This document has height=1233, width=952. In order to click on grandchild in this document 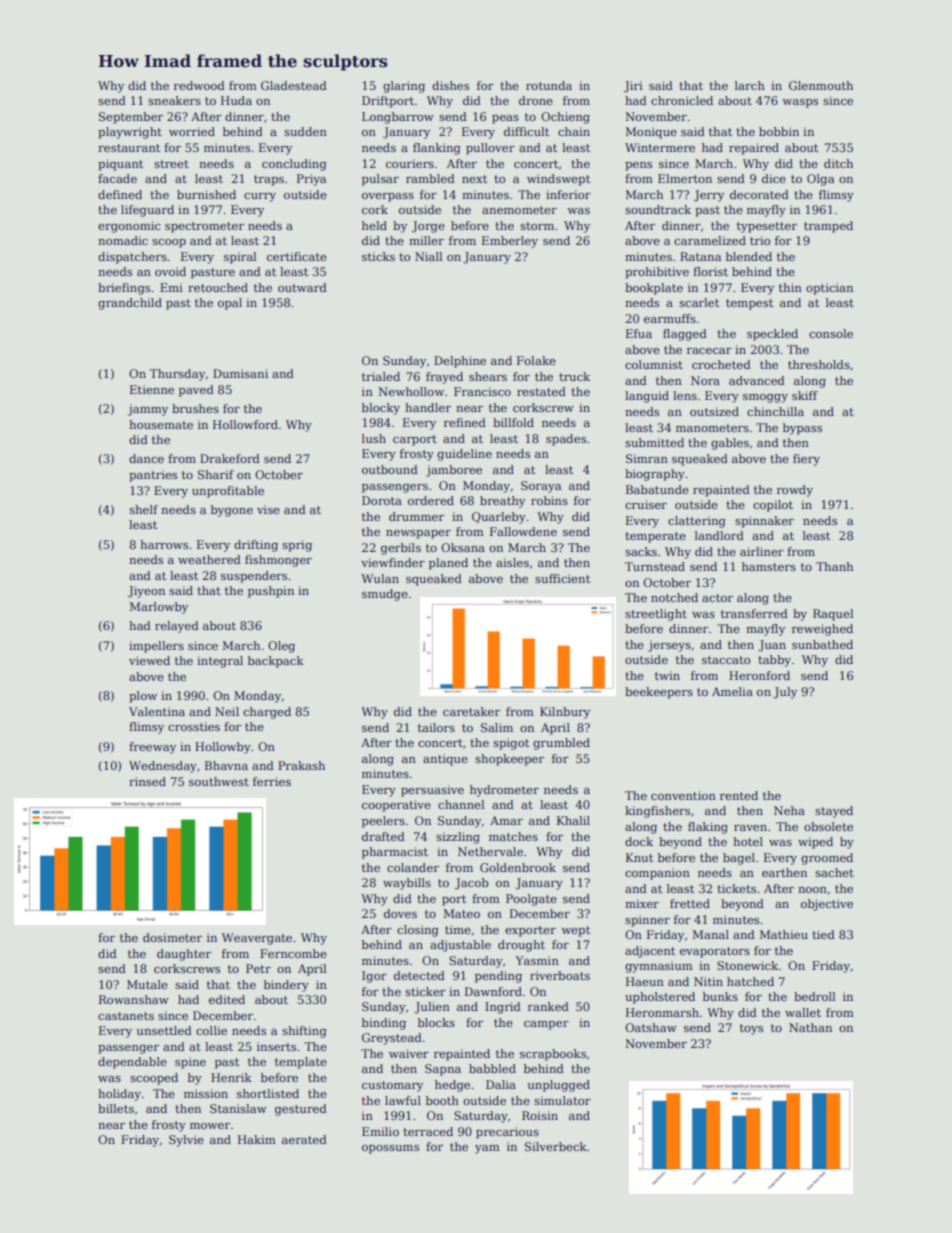, I will do `click(130, 304)`.
